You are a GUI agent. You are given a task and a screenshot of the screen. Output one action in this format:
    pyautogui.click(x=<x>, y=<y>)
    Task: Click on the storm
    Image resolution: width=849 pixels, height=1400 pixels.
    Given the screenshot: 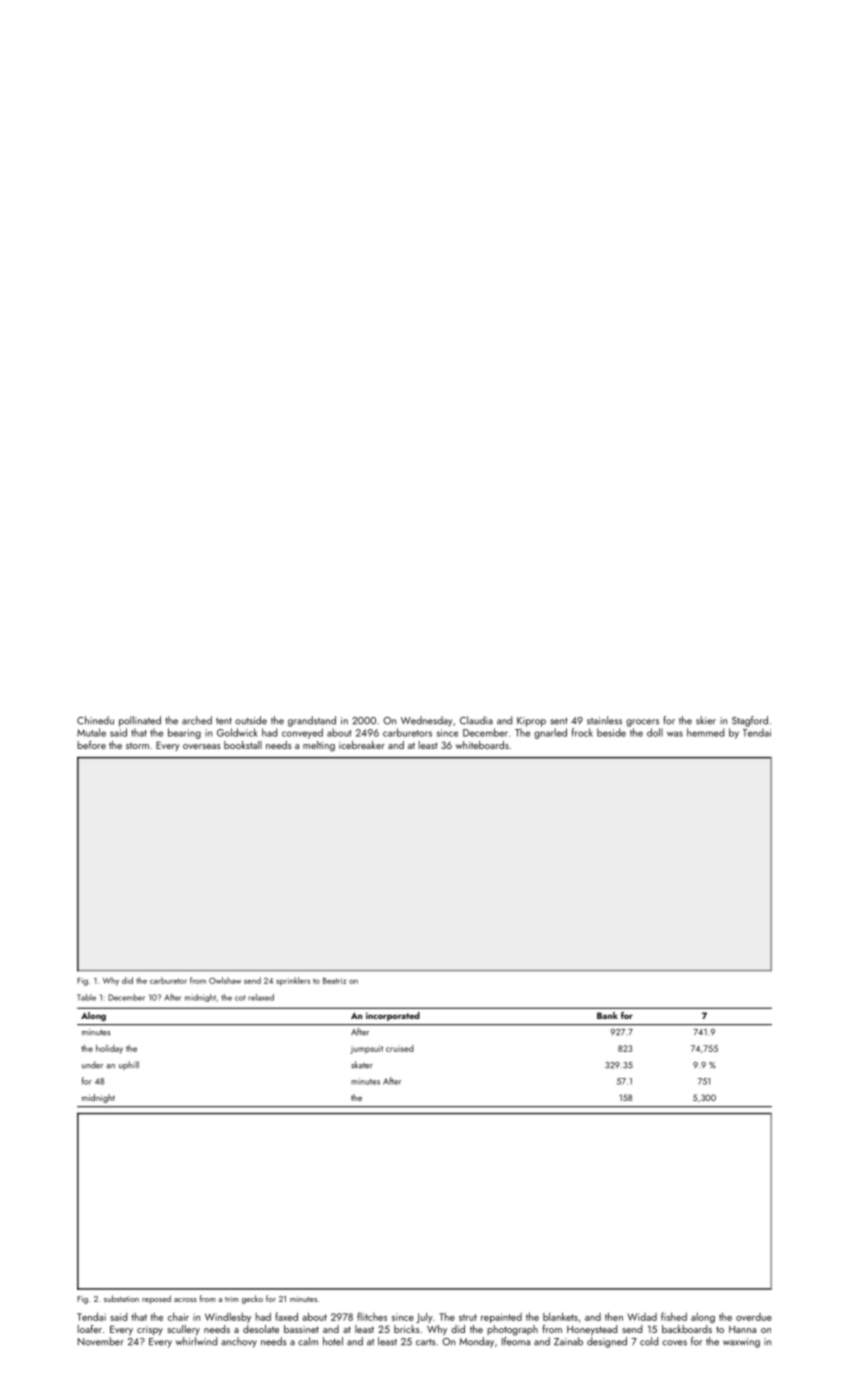 What is the action you would take?
    pyautogui.click(x=137, y=746)
